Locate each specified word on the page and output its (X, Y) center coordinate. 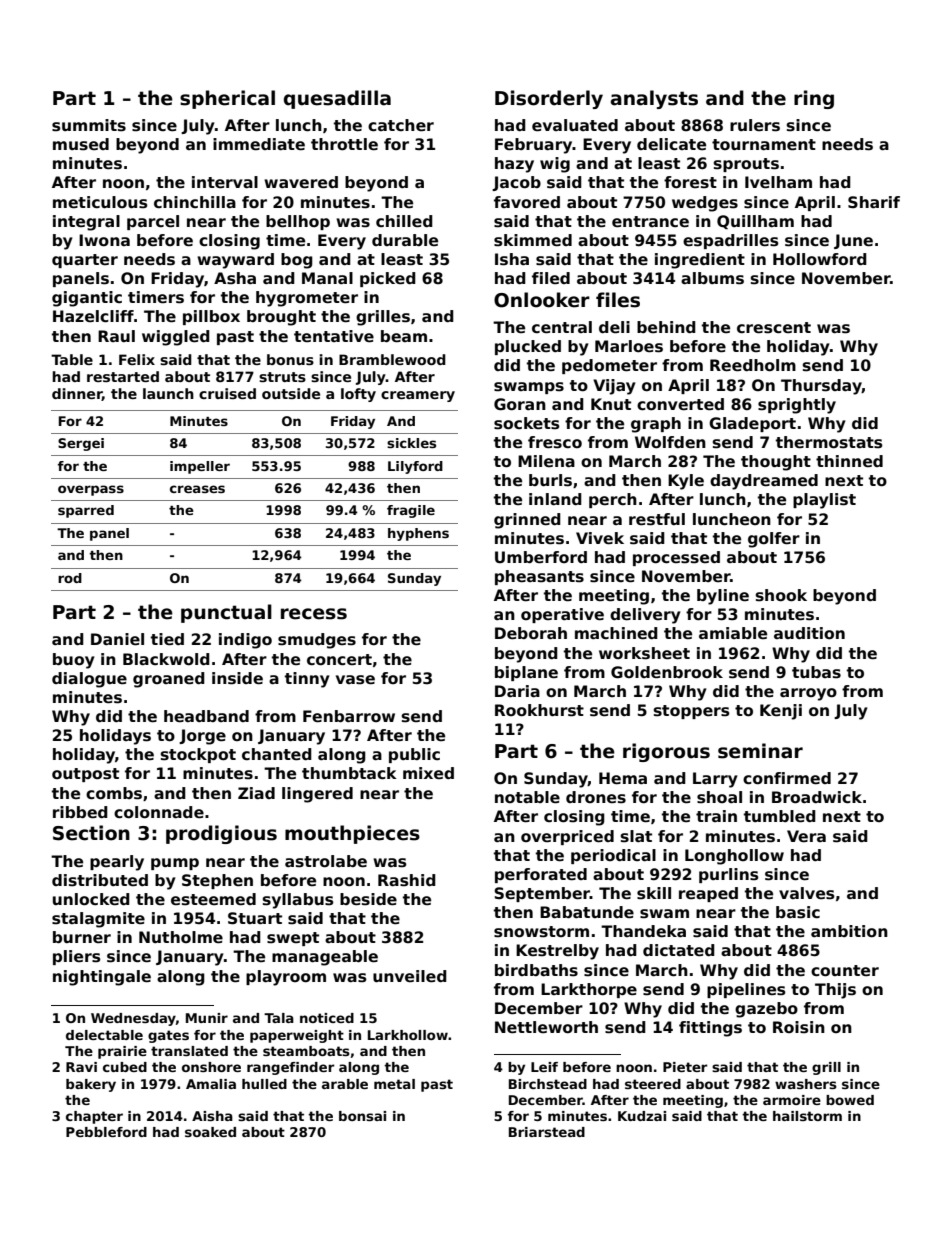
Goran (520, 404)
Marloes (629, 346)
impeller (200, 467)
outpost (85, 775)
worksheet (644, 653)
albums (712, 278)
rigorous (666, 752)
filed (551, 278)
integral (86, 223)
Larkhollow (408, 1035)
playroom (286, 978)
